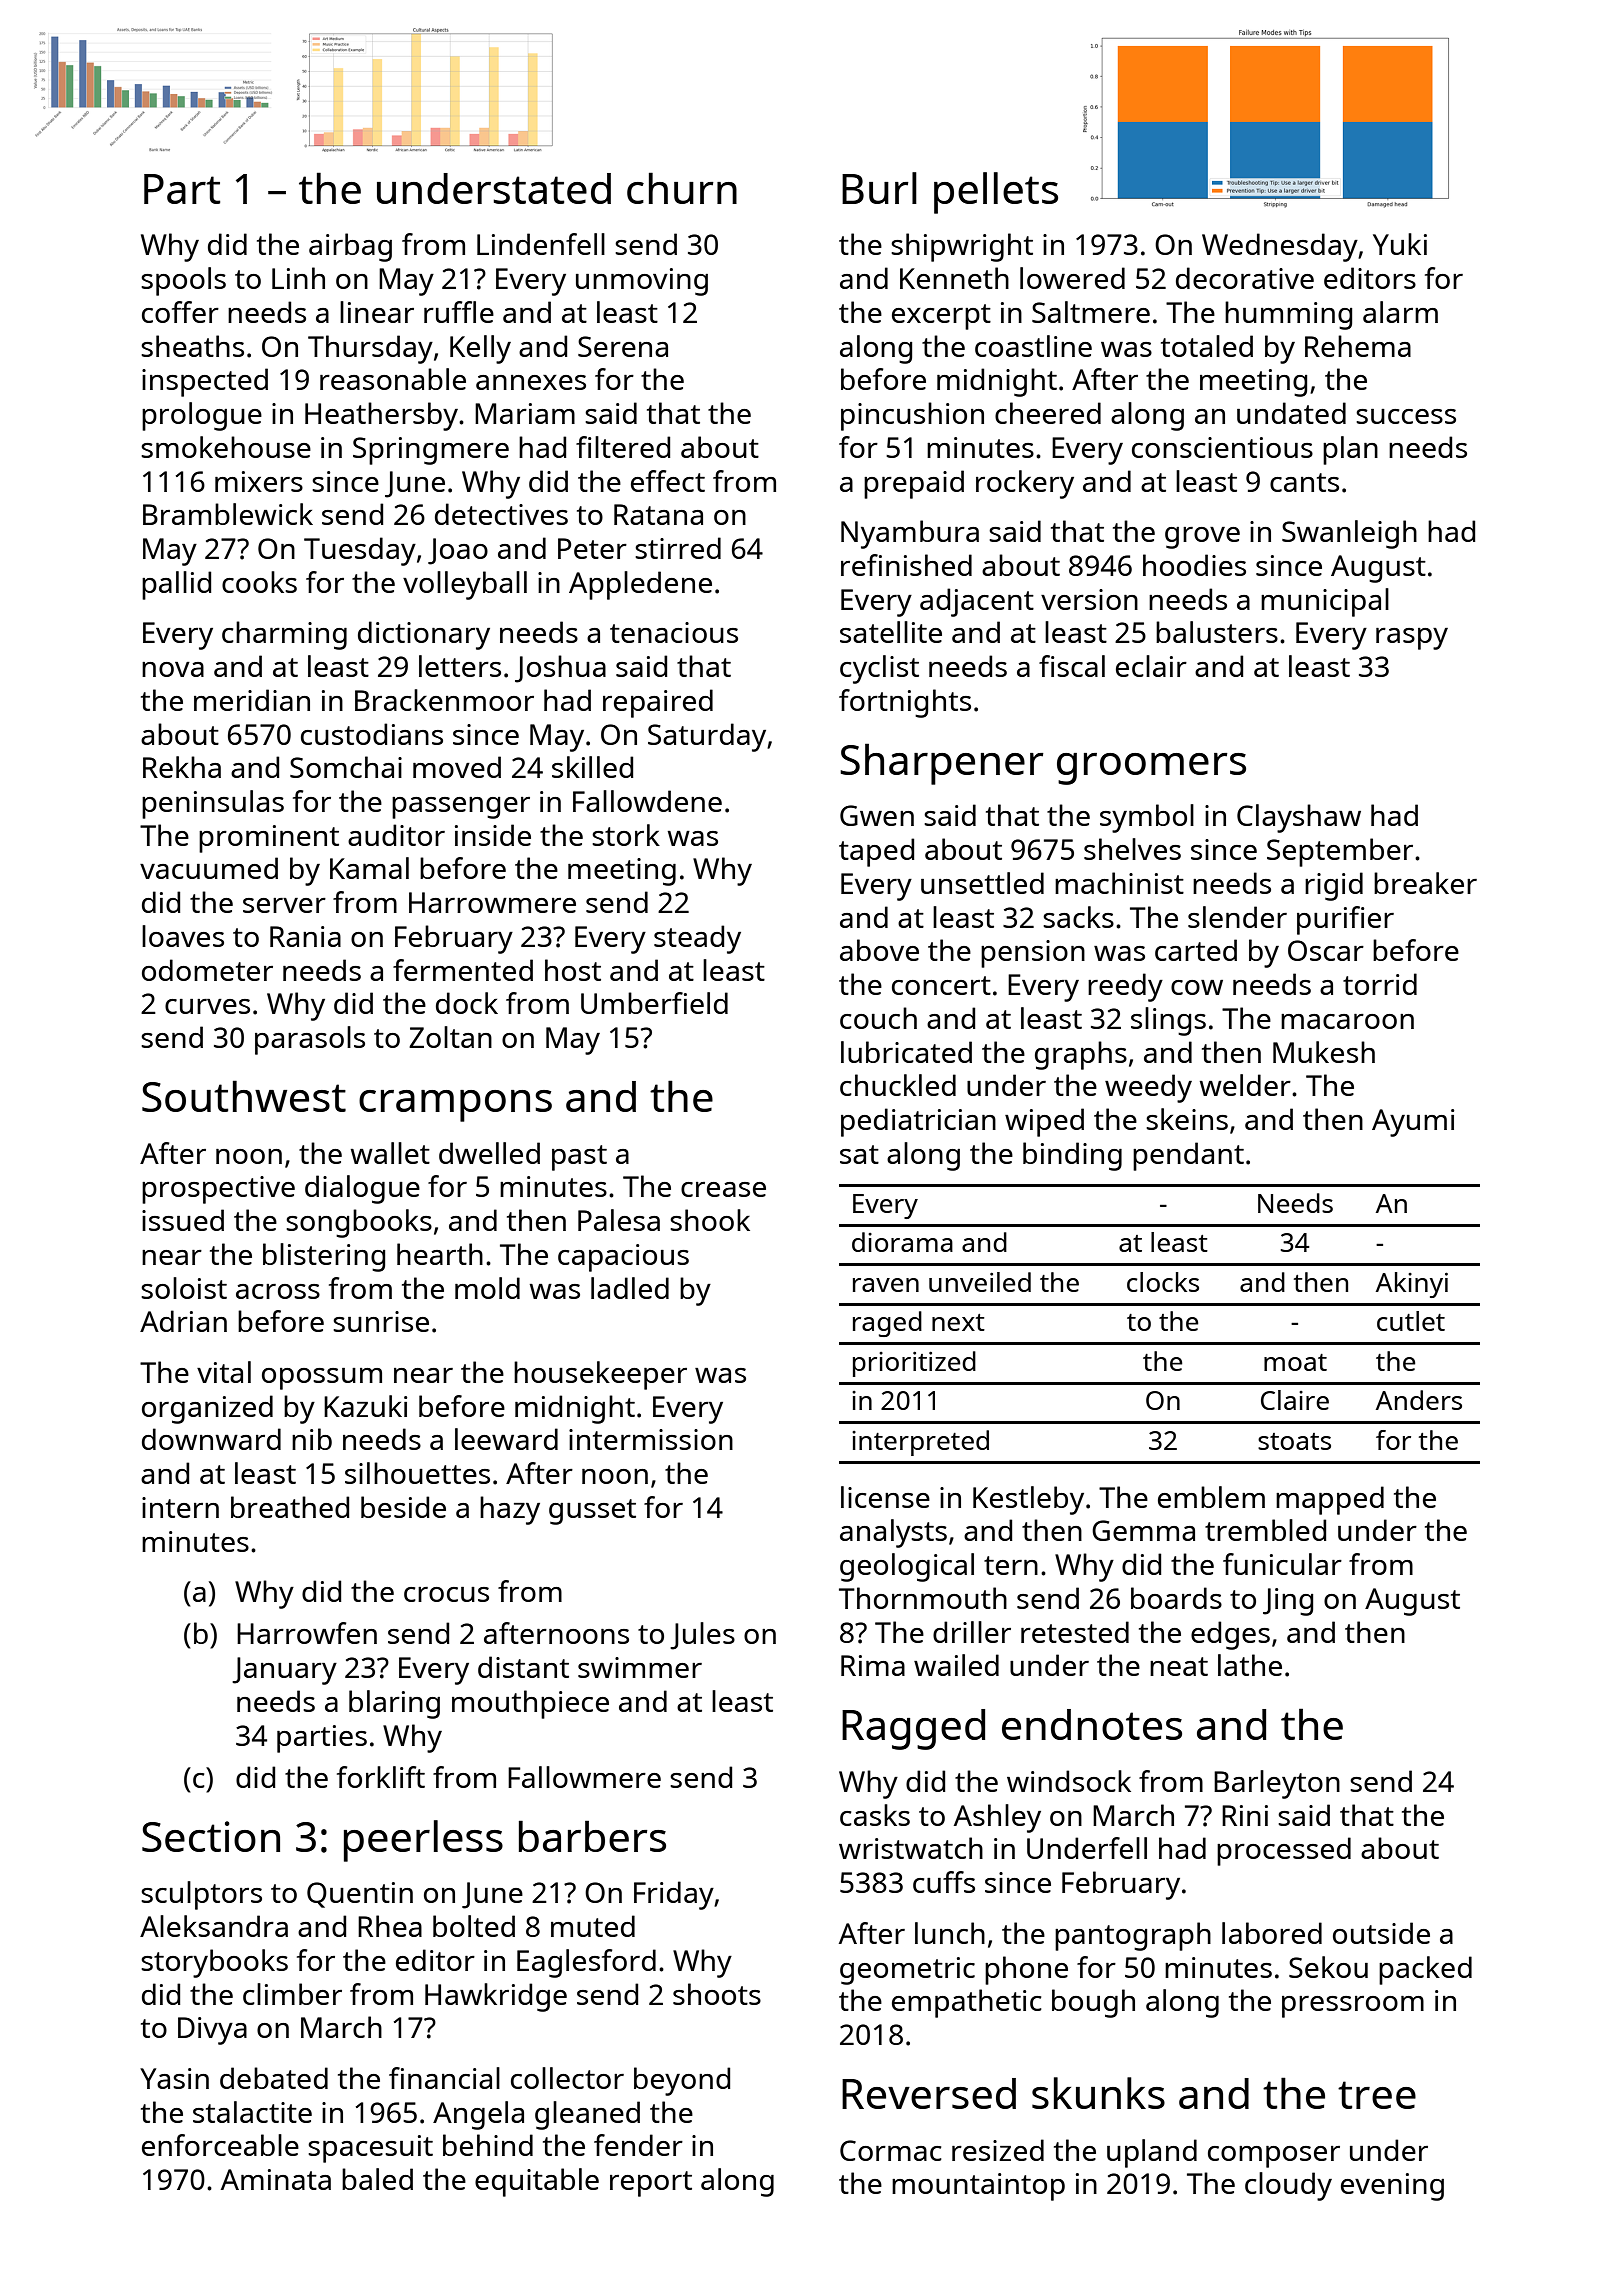  I want to click on report, so click(651, 2184).
